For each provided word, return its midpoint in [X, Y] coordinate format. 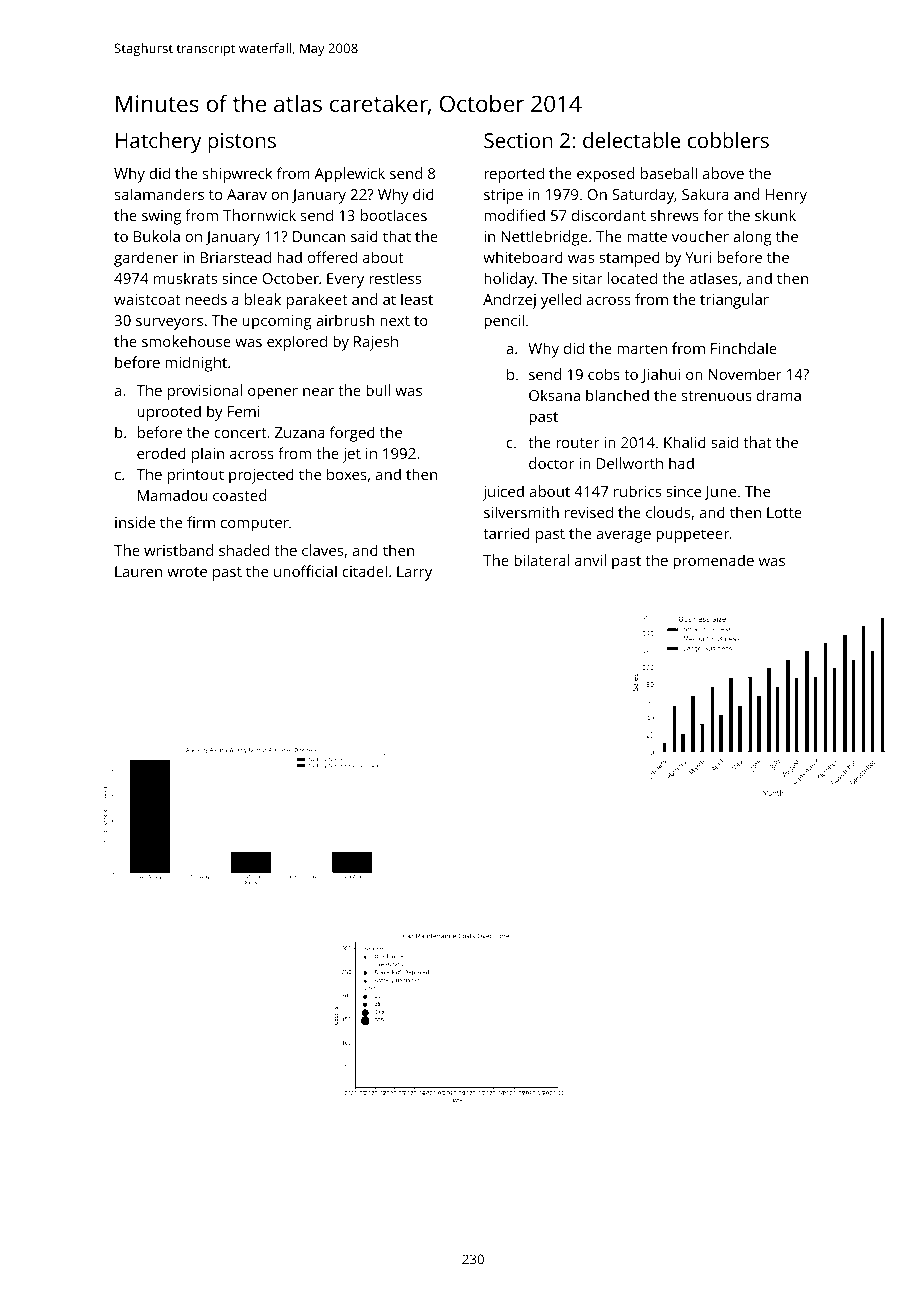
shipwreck [237, 175]
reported [514, 175]
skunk [775, 215]
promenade [713, 562]
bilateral [541, 560]
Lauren [138, 571]
